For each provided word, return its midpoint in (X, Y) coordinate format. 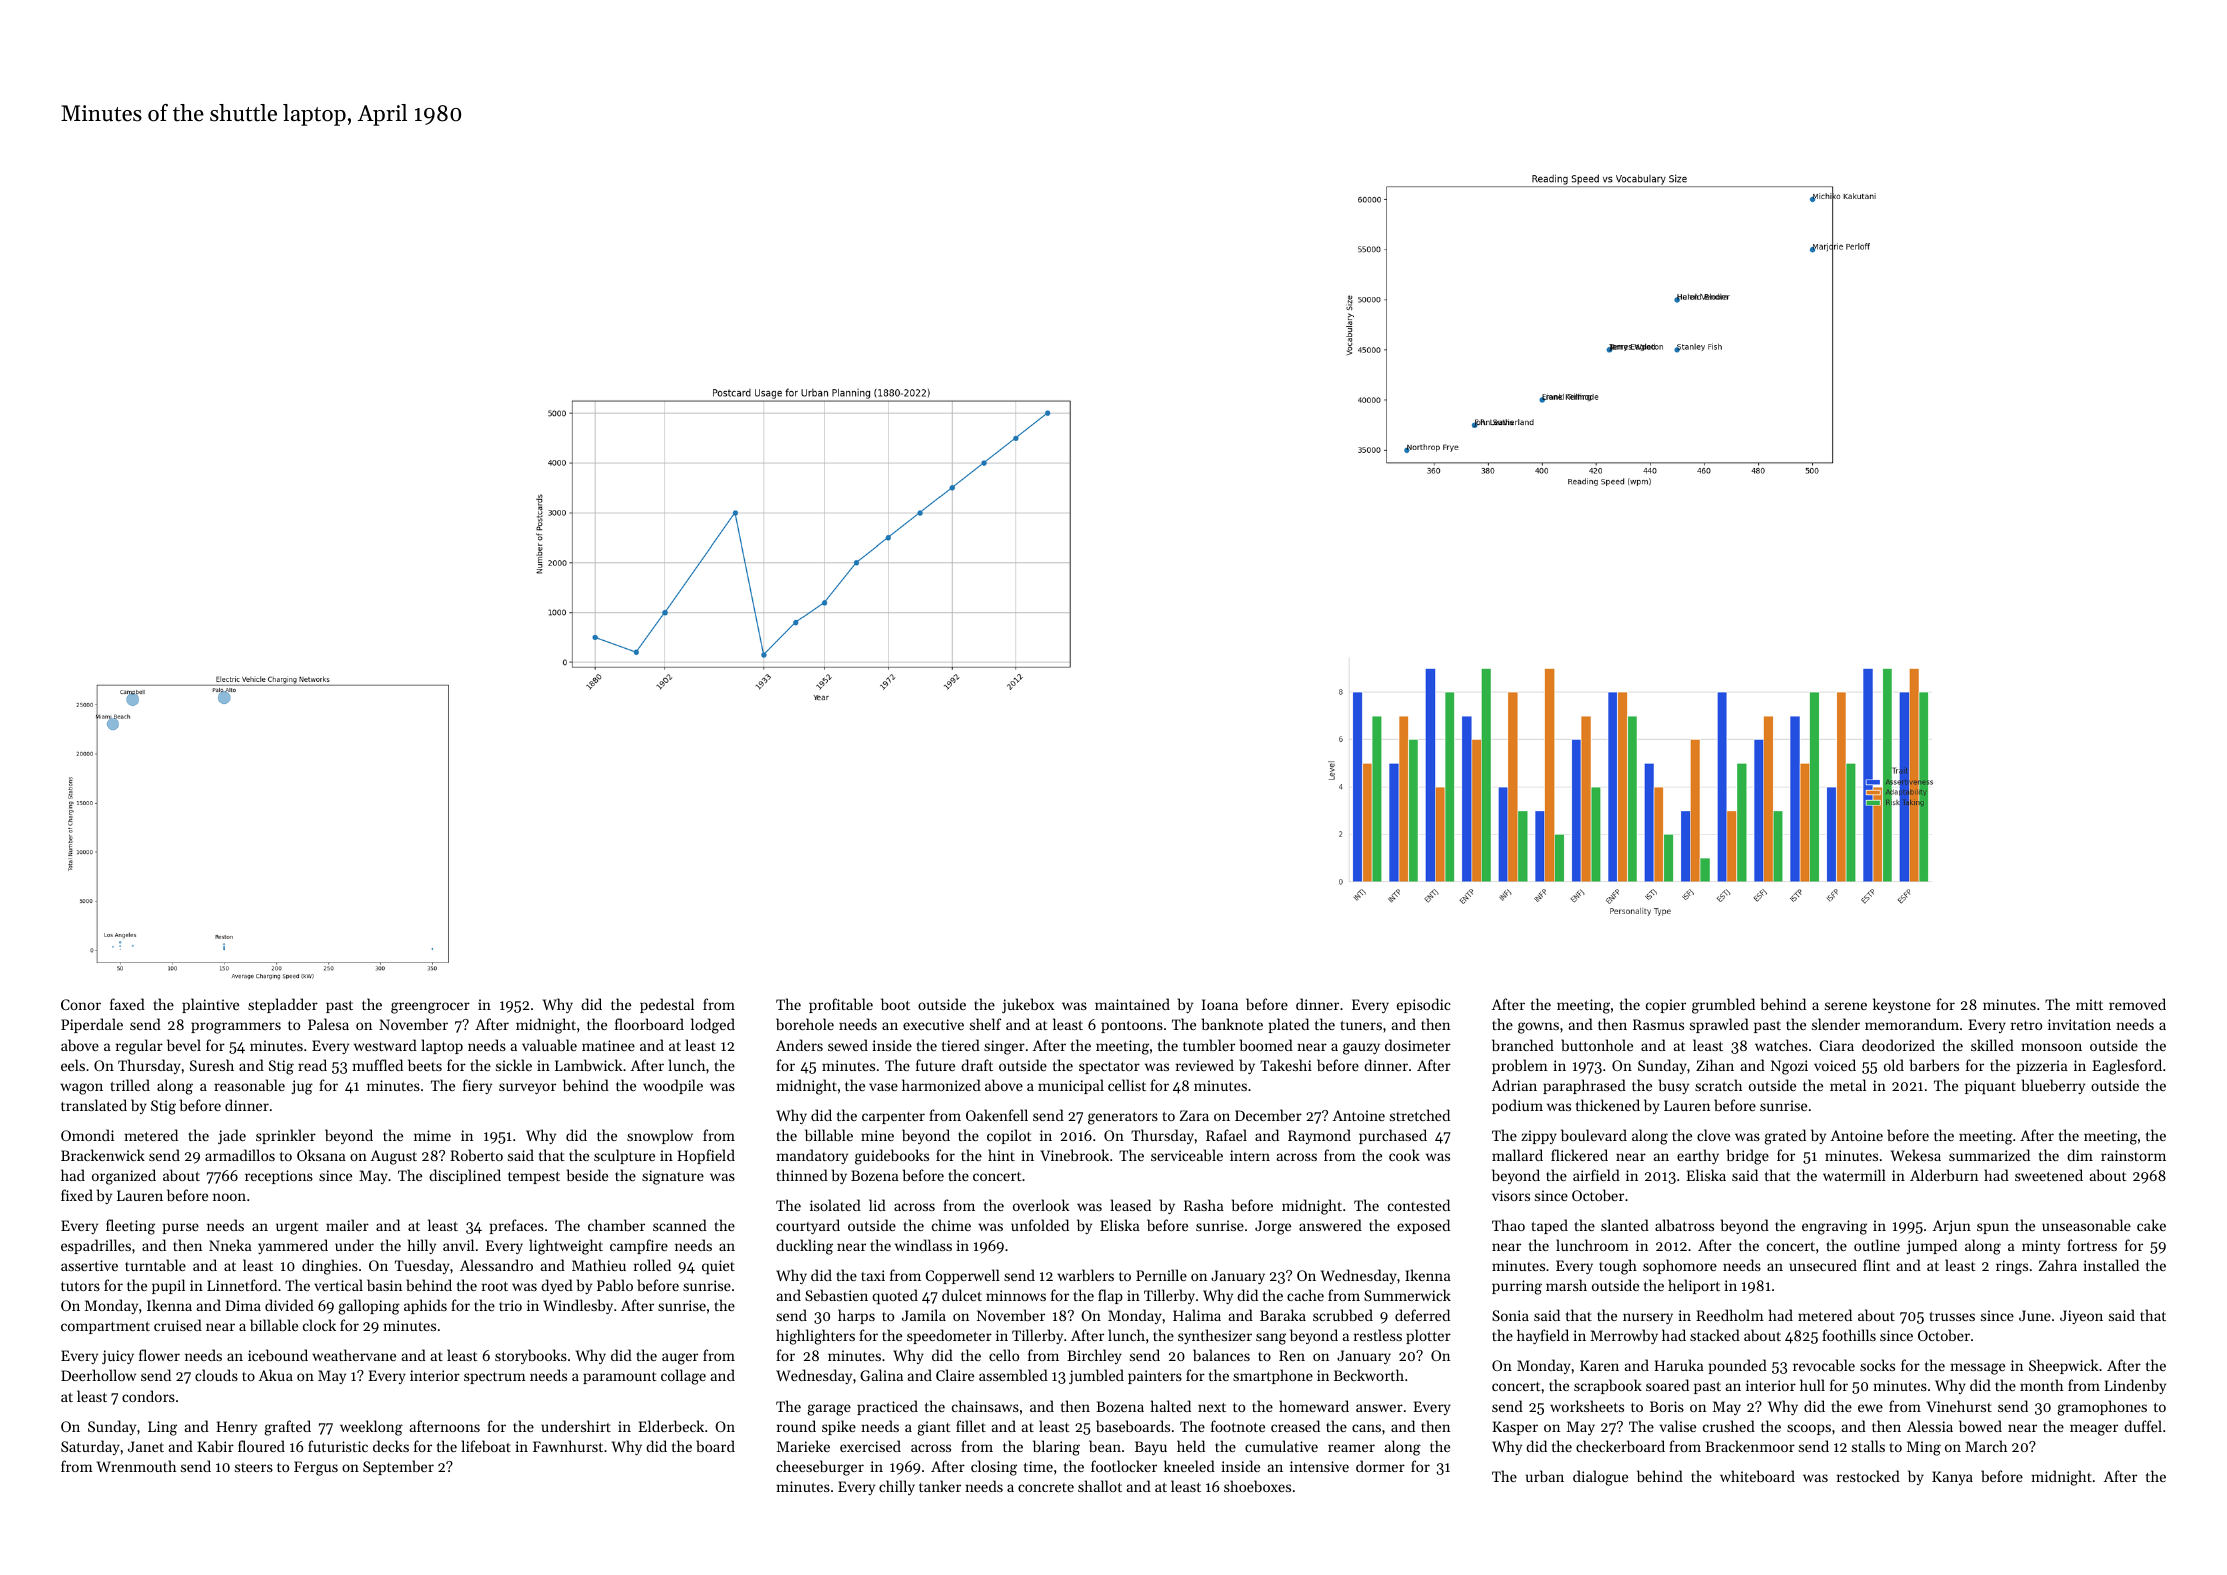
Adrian (1514, 1085)
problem (1520, 1066)
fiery (477, 1086)
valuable (549, 1045)
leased (1131, 1205)
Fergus (316, 1468)
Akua (275, 1375)
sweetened (2049, 1175)
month (2041, 1385)
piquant (1990, 1087)
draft (977, 1065)
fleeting (130, 1227)
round (796, 1426)
